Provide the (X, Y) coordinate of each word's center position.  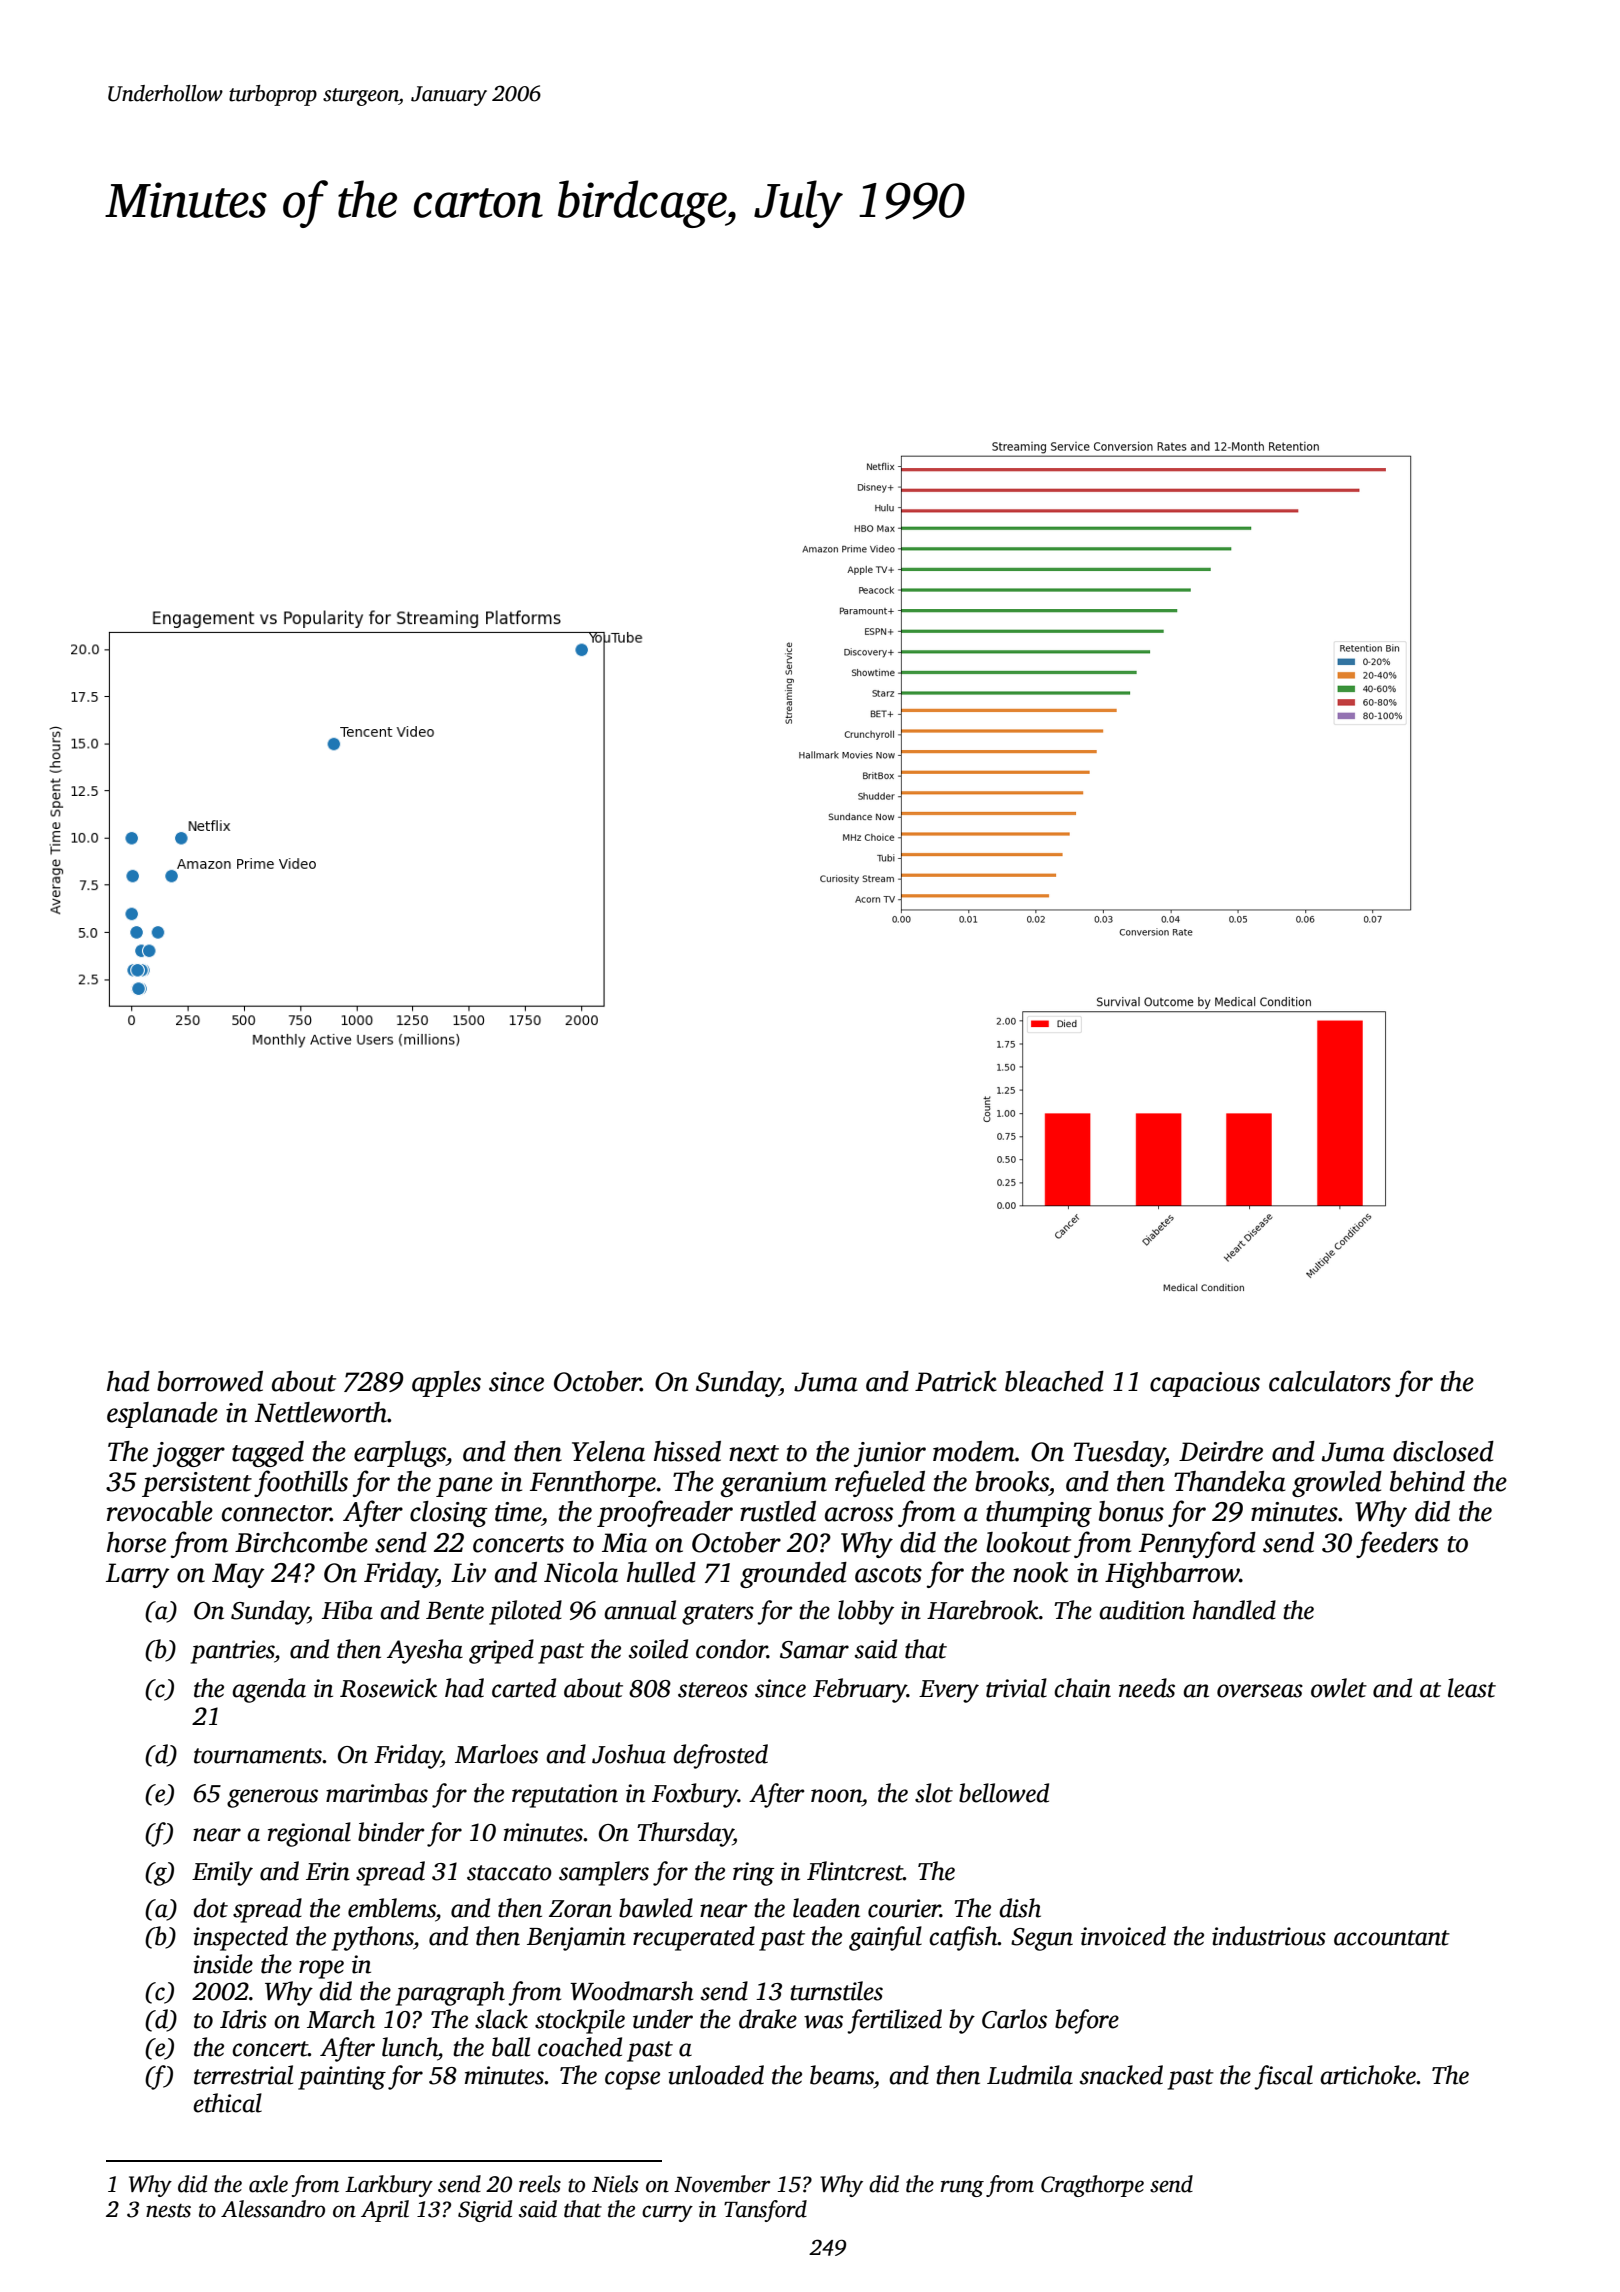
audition (1142, 1610)
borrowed (210, 1381)
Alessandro (273, 2209)
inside (223, 1964)
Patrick (956, 1381)
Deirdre (1221, 1451)
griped (501, 1651)
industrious (1269, 1936)
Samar (814, 1650)
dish (1020, 1908)
